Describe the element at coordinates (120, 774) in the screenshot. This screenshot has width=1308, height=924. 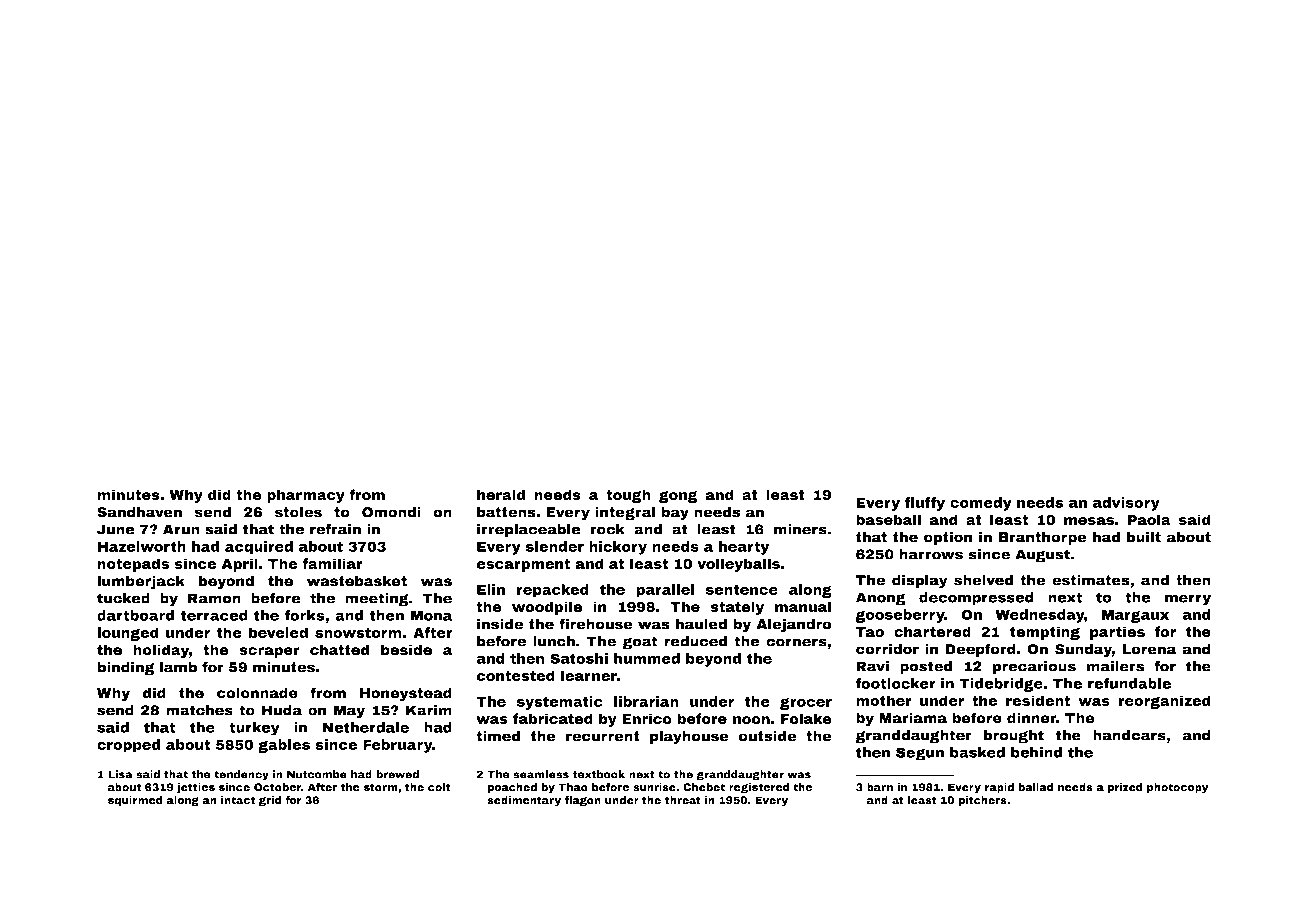
I see `Lisa` at that location.
